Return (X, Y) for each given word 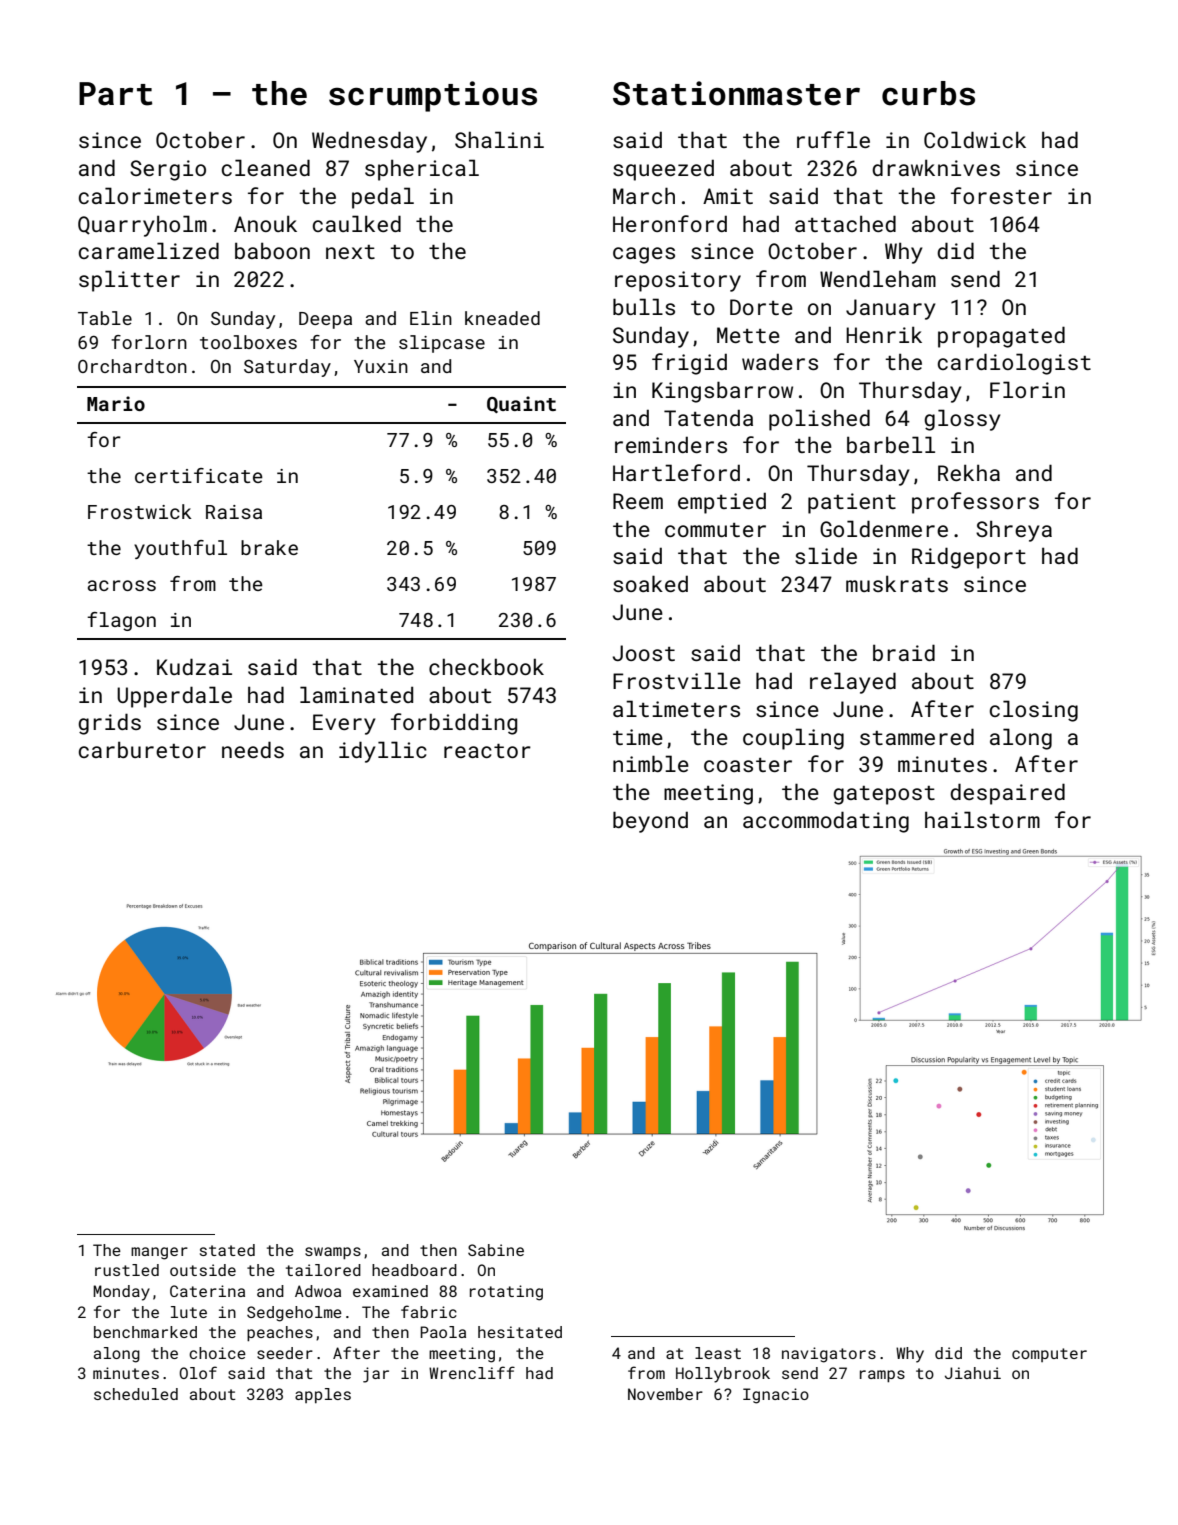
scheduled (136, 1394)
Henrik (884, 334)
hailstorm (982, 819)
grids (109, 724)
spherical (422, 170)
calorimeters (155, 195)
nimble (651, 763)
